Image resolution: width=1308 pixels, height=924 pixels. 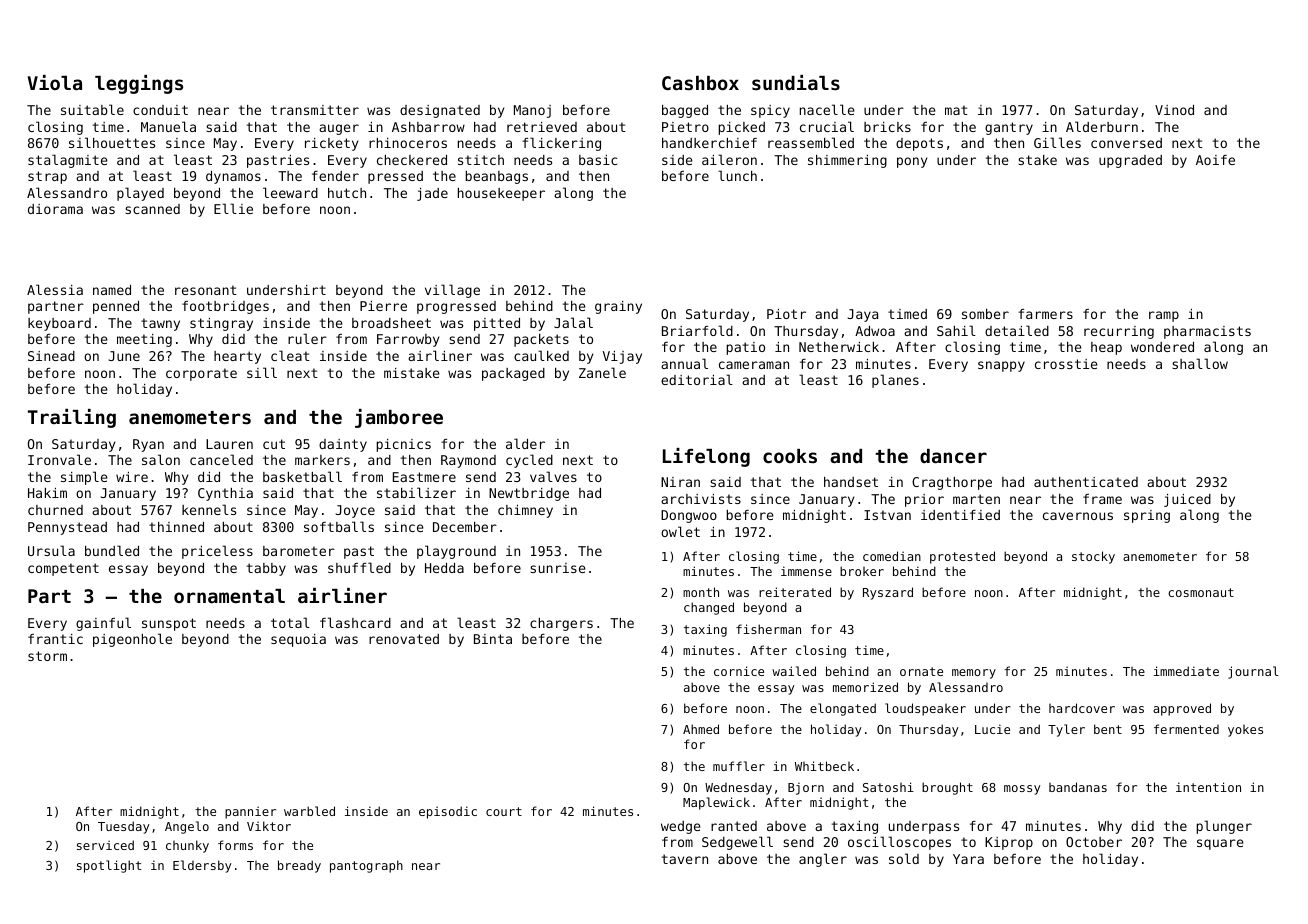 What do you see at coordinates (139, 84) in the screenshot?
I see `leggings` at bounding box center [139, 84].
